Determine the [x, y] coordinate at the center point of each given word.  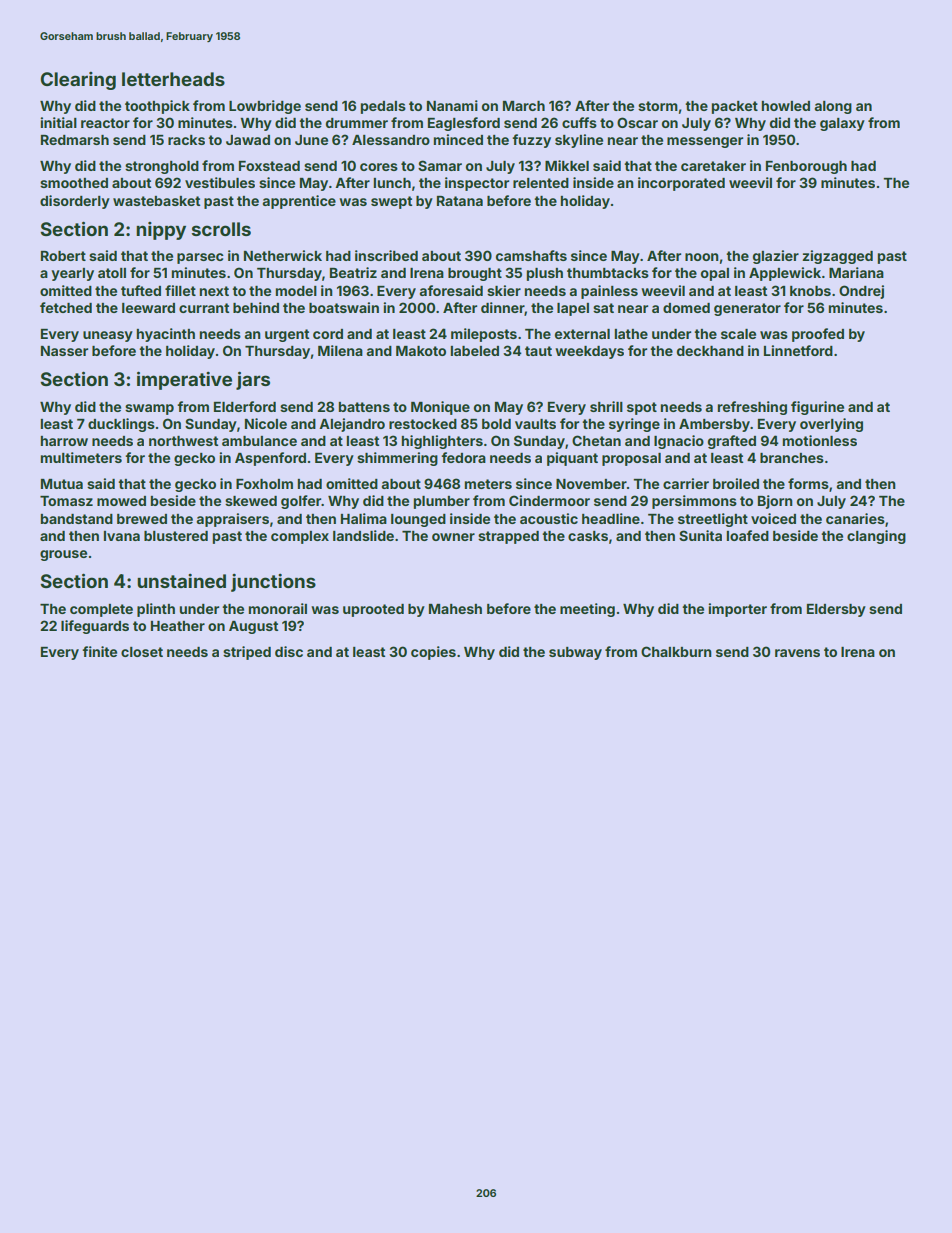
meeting [587, 610]
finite [99, 651]
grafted [732, 442]
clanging [876, 537]
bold [496, 424]
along [833, 107]
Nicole [266, 423]
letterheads [173, 79]
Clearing [78, 81]
